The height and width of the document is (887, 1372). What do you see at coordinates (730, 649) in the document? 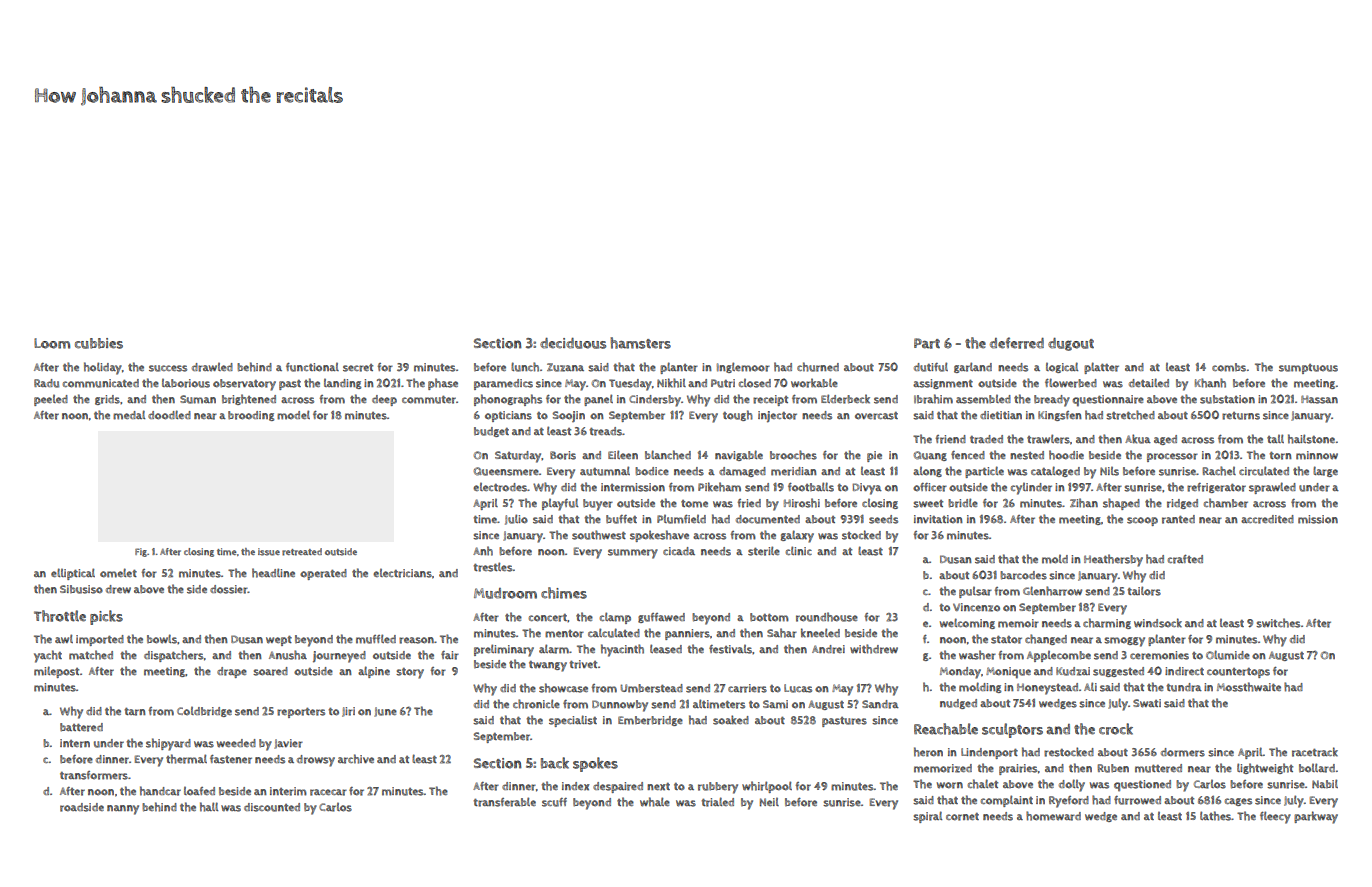
I see `festivals` at bounding box center [730, 649].
